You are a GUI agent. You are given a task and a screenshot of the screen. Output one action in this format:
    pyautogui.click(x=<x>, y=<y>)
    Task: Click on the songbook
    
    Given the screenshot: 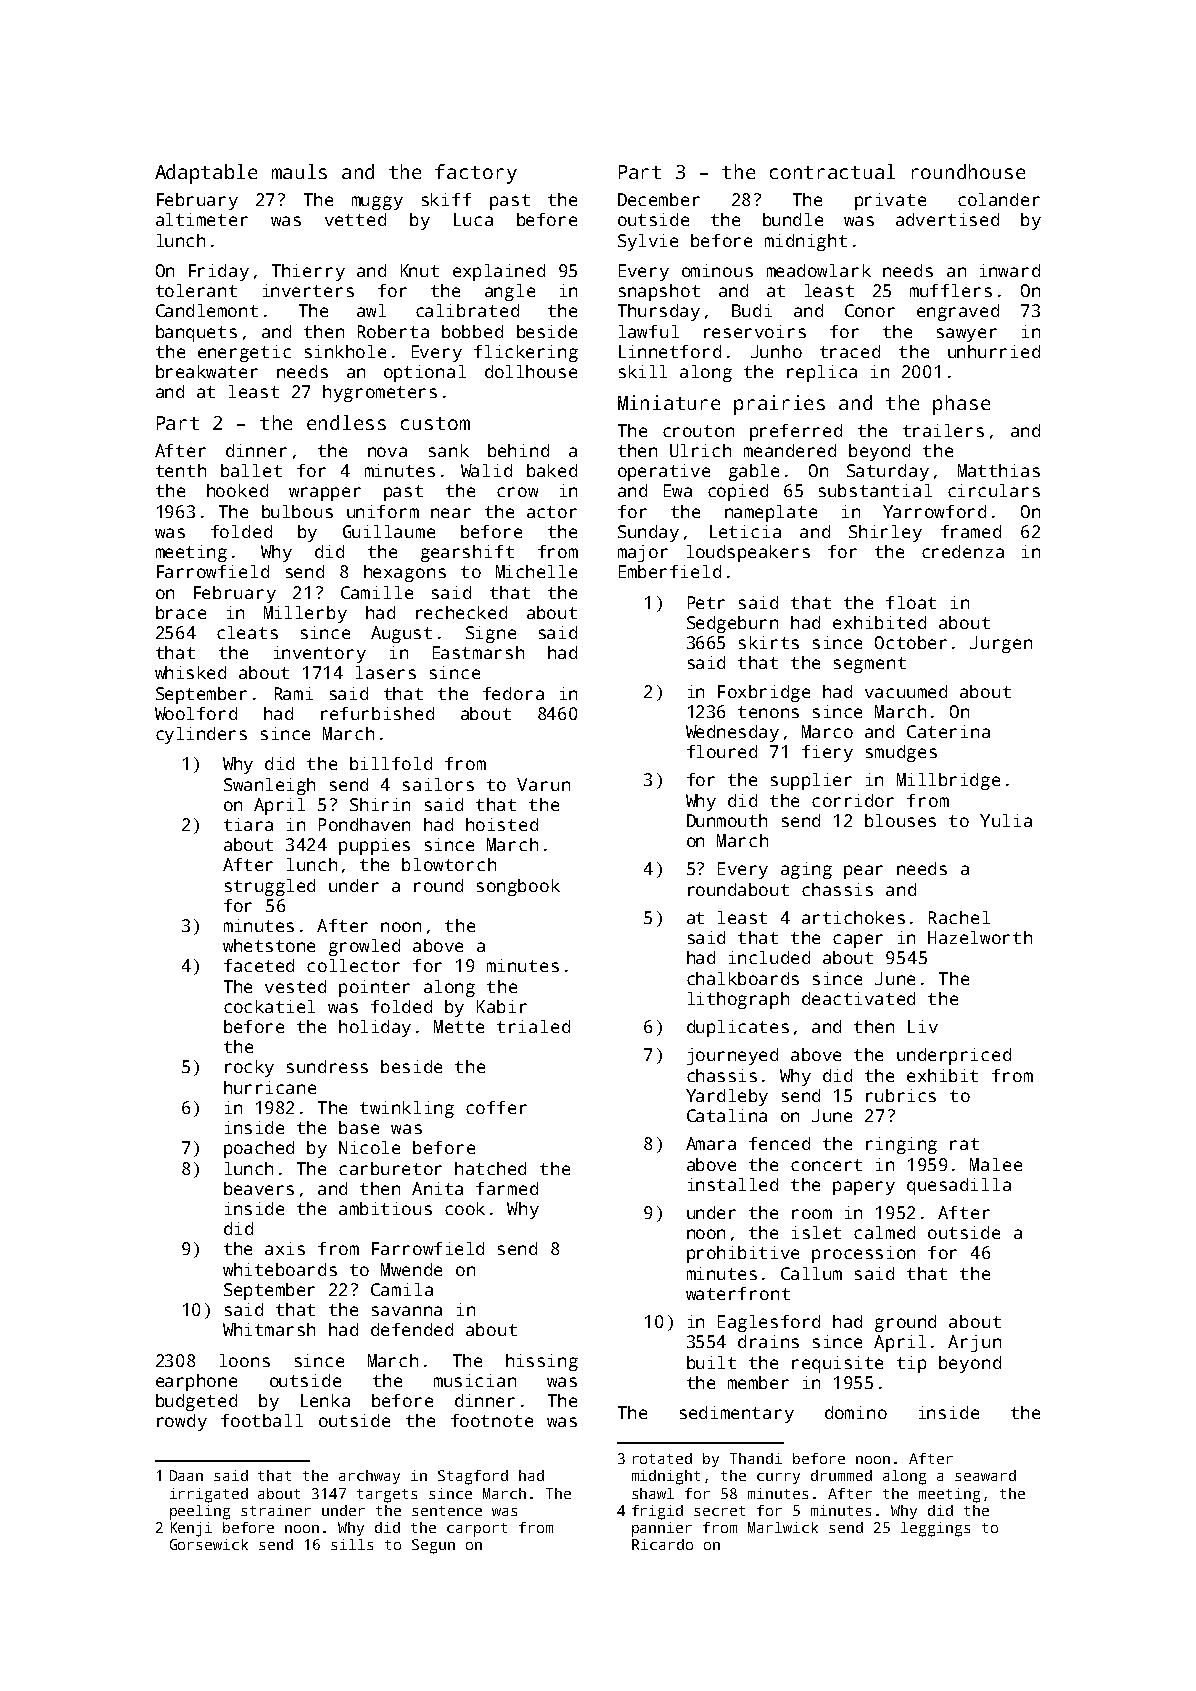 What is the action you would take?
    pyautogui.click(x=518, y=887)
